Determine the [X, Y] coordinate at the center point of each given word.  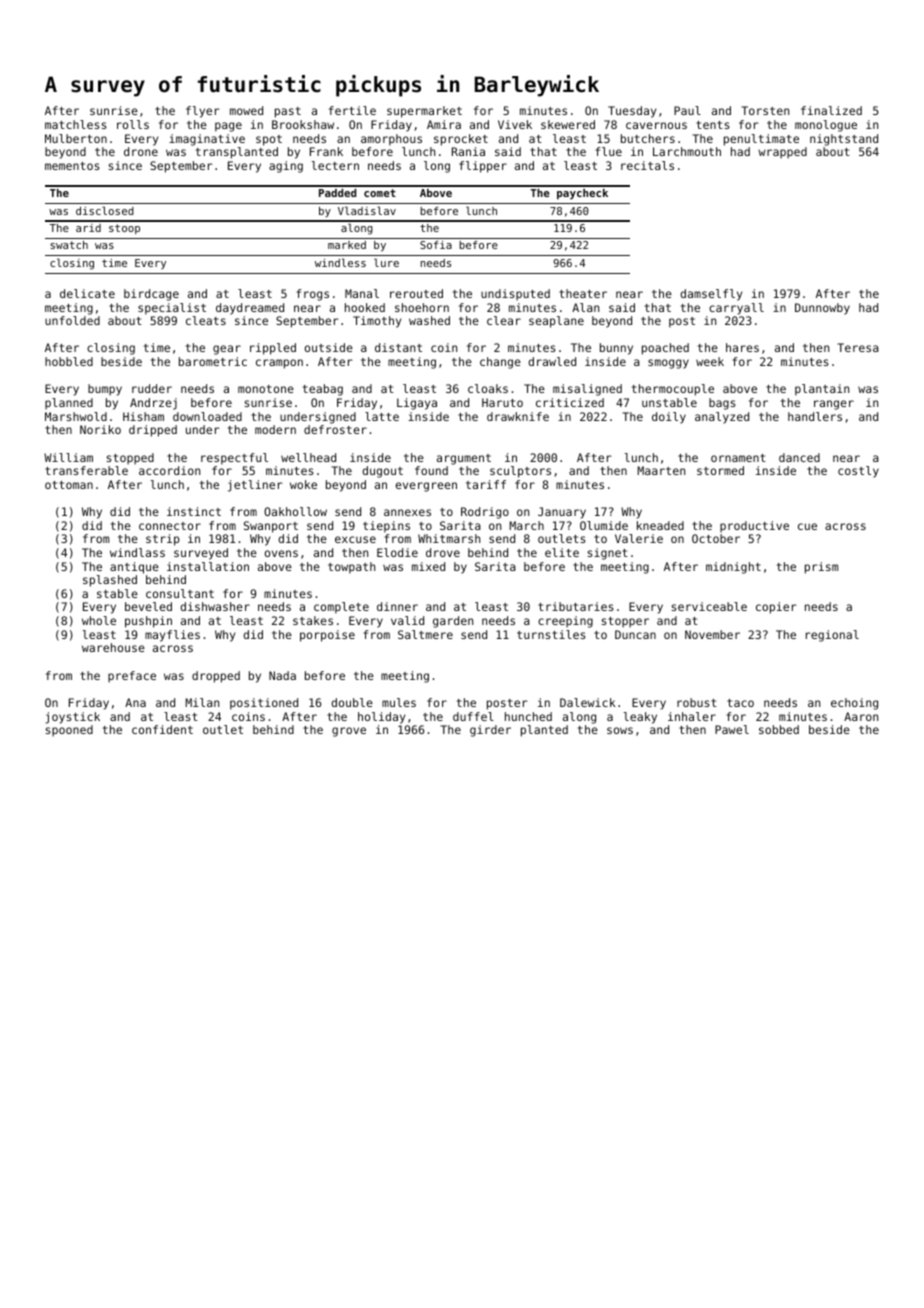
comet [380, 193]
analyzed [722, 418]
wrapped [782, 153]
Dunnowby [822, 309]
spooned [69, 731]
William [68, 457]
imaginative [207, 140]
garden [453, 622]
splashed [110, 581]
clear [504, 320]
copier [776, 608]
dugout [382, 472]
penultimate [761, 140]
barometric [213, 361]
